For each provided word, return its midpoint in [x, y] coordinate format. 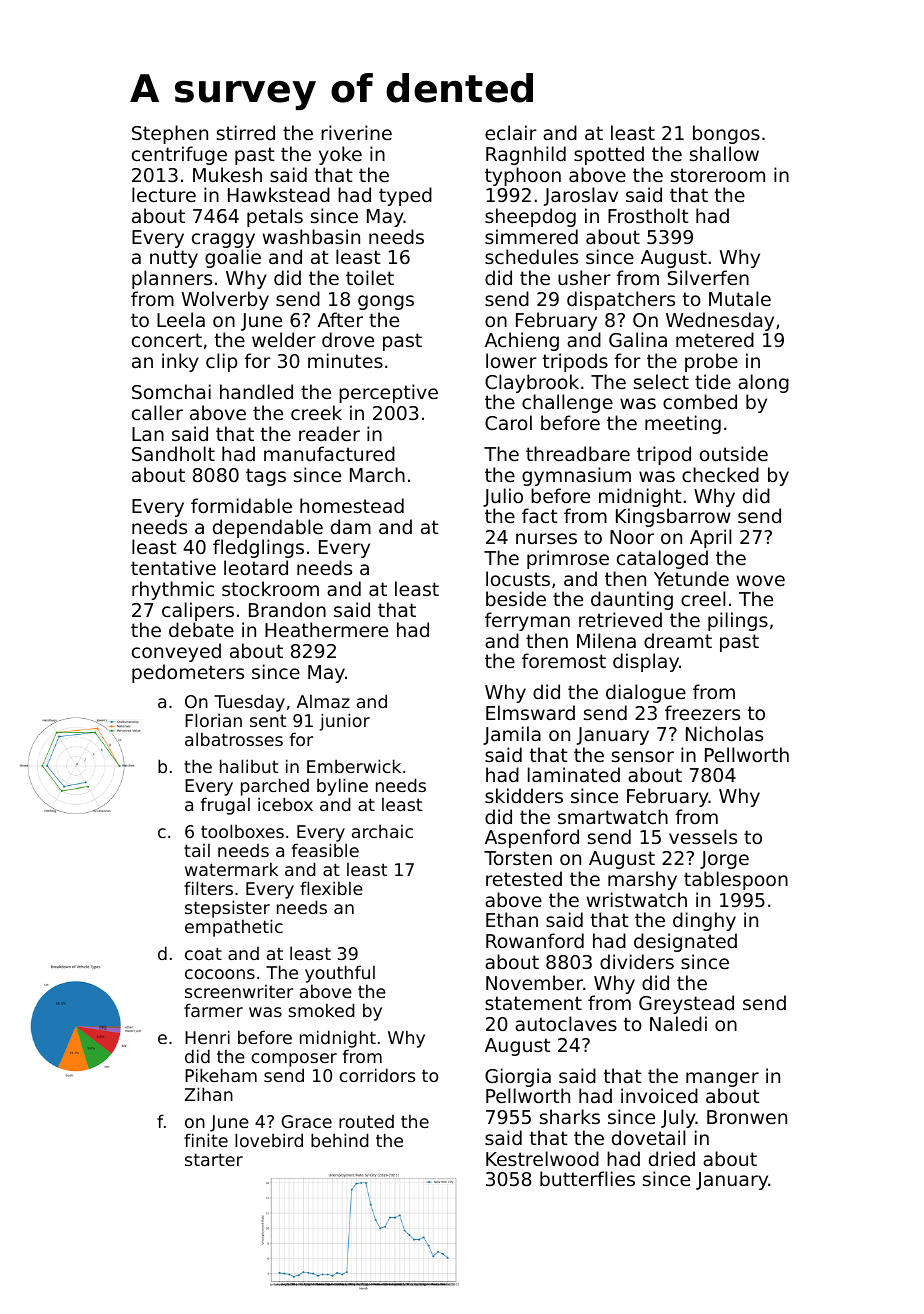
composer [294, 1060]
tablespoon [736, 880]
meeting [683, 424]
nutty [174, 259]
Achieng [522, 341]
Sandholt [173, 453]
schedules [531, 256]
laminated [574, 774]
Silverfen [708, 277]
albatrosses [234, 739]
